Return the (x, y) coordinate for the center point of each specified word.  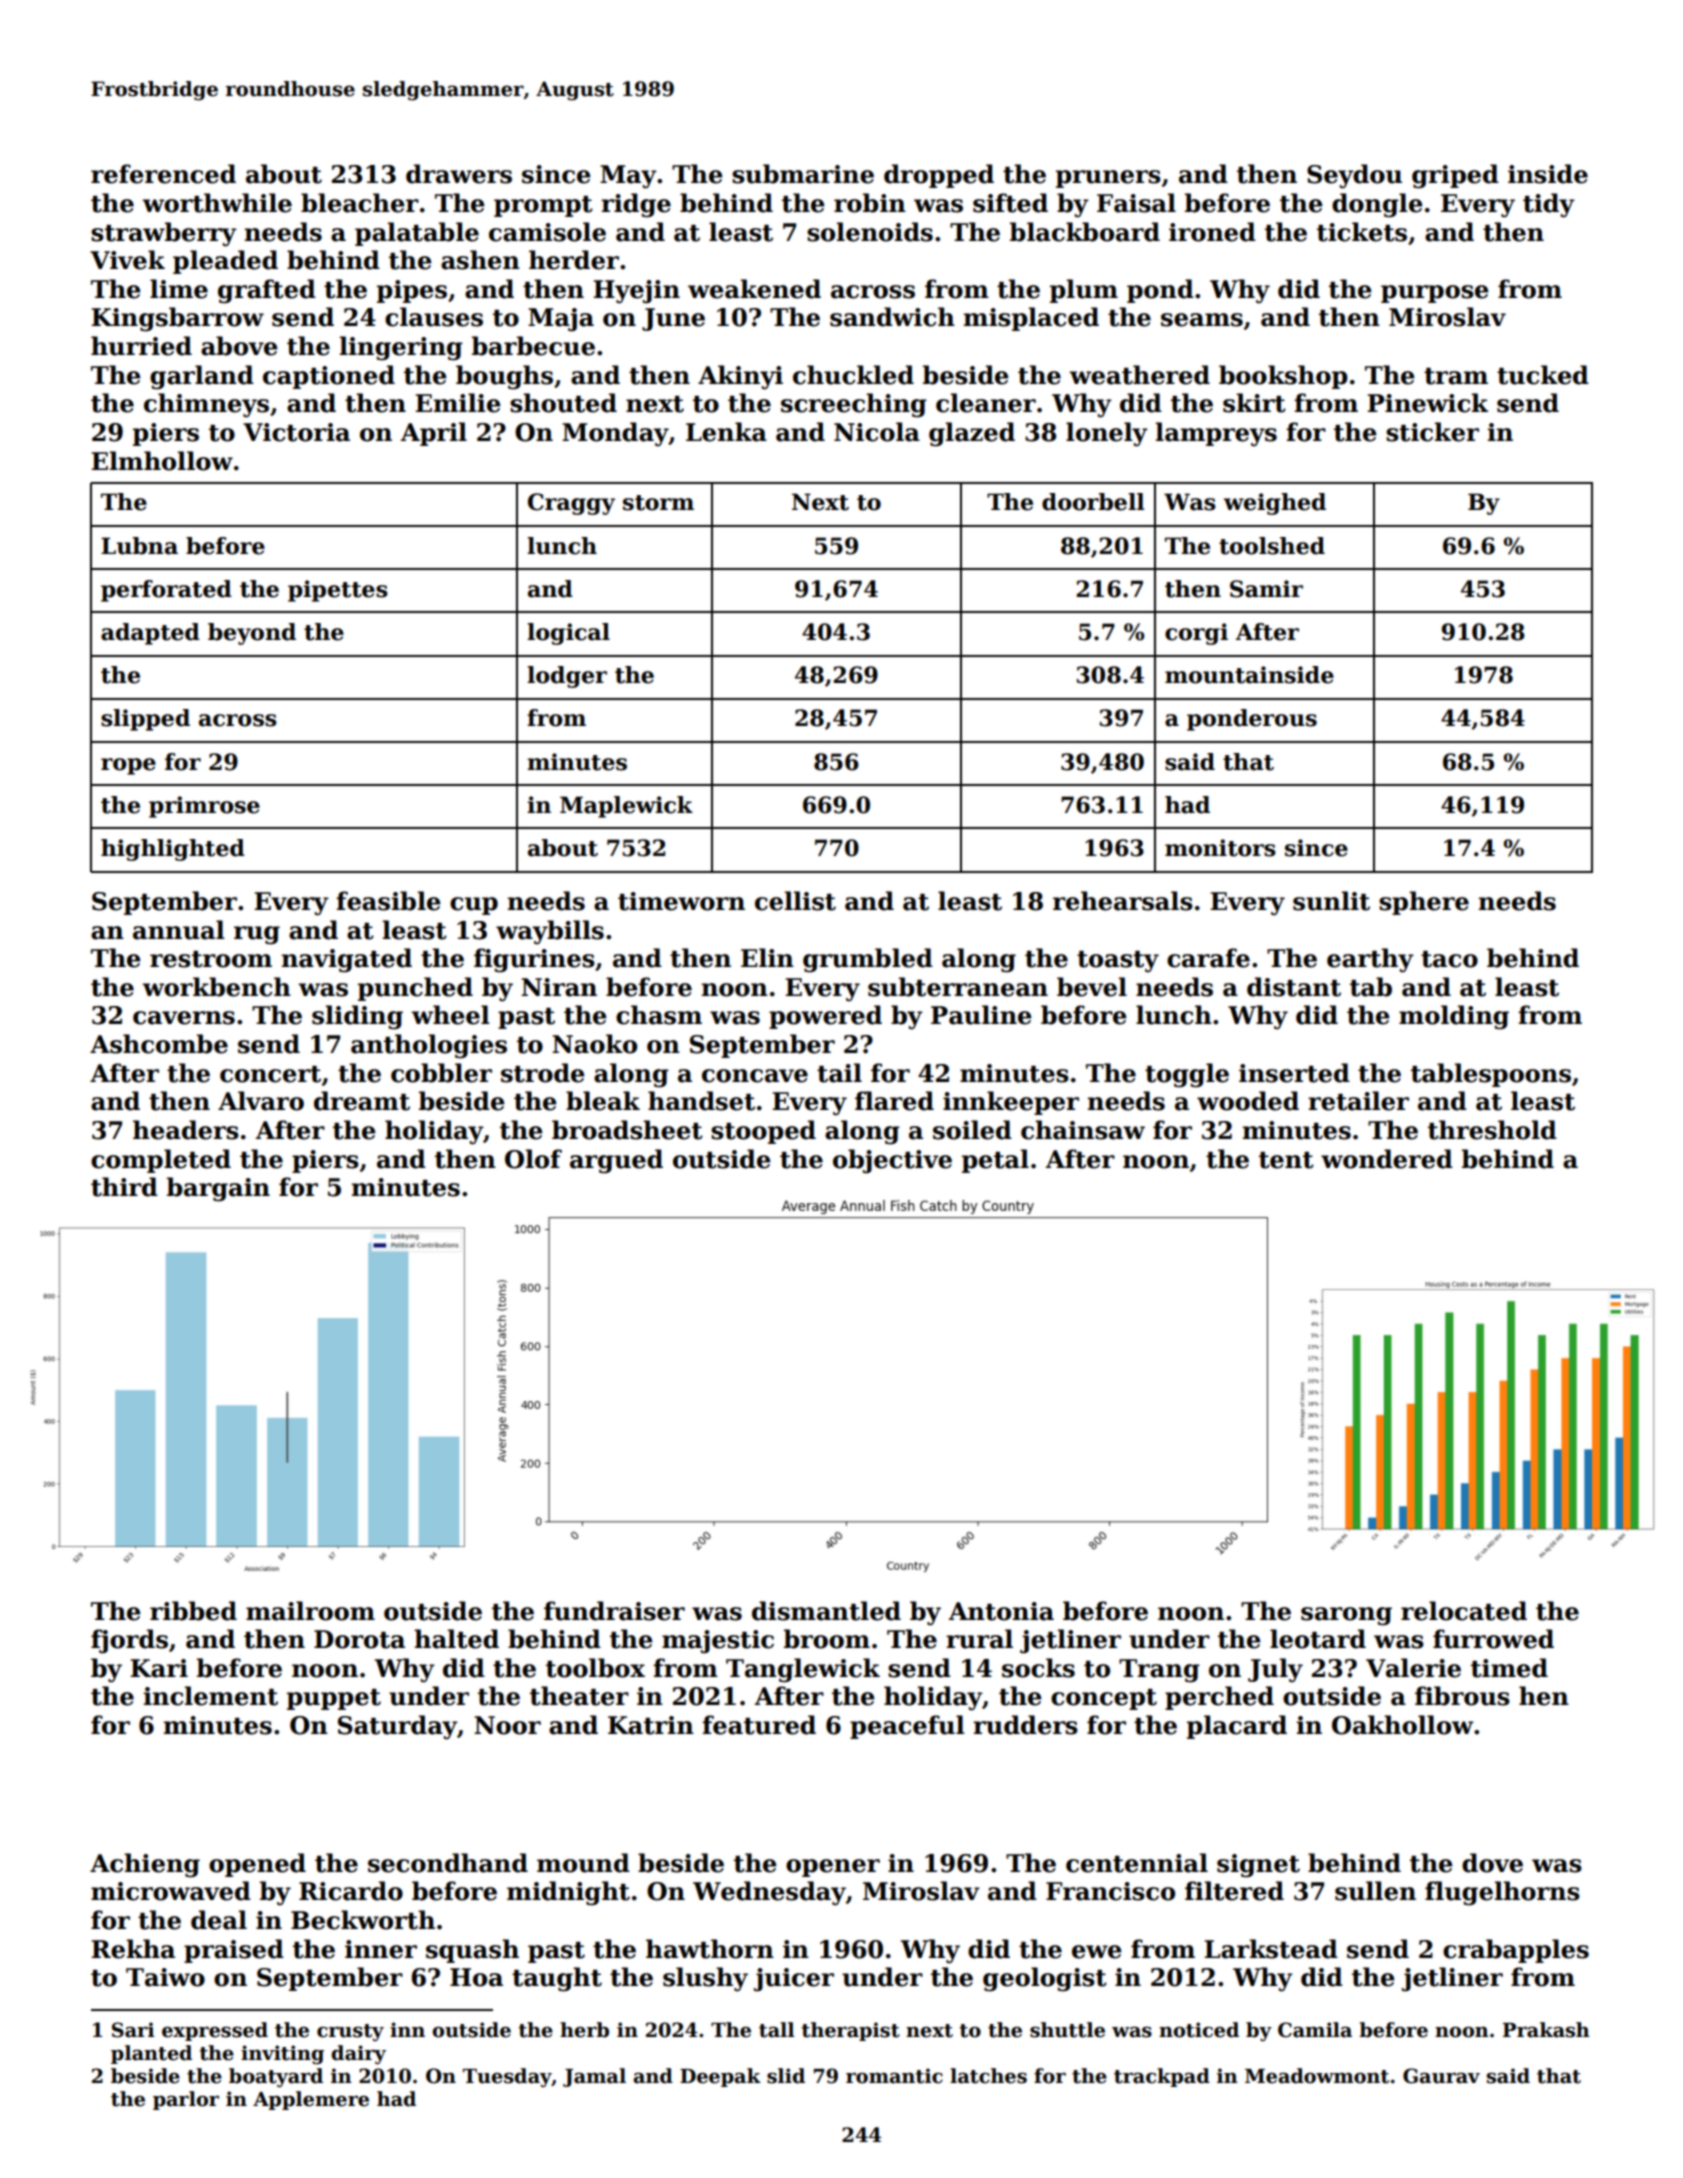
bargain (218, 1189)
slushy (705, 1979)
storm (658, 503)
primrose (204, 807)
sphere (1424, 903)
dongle (1377, 205)
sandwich (892, 317)
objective (892, 1161)
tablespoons (1491, 1075)
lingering (401, 348)
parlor (186, 2100)
